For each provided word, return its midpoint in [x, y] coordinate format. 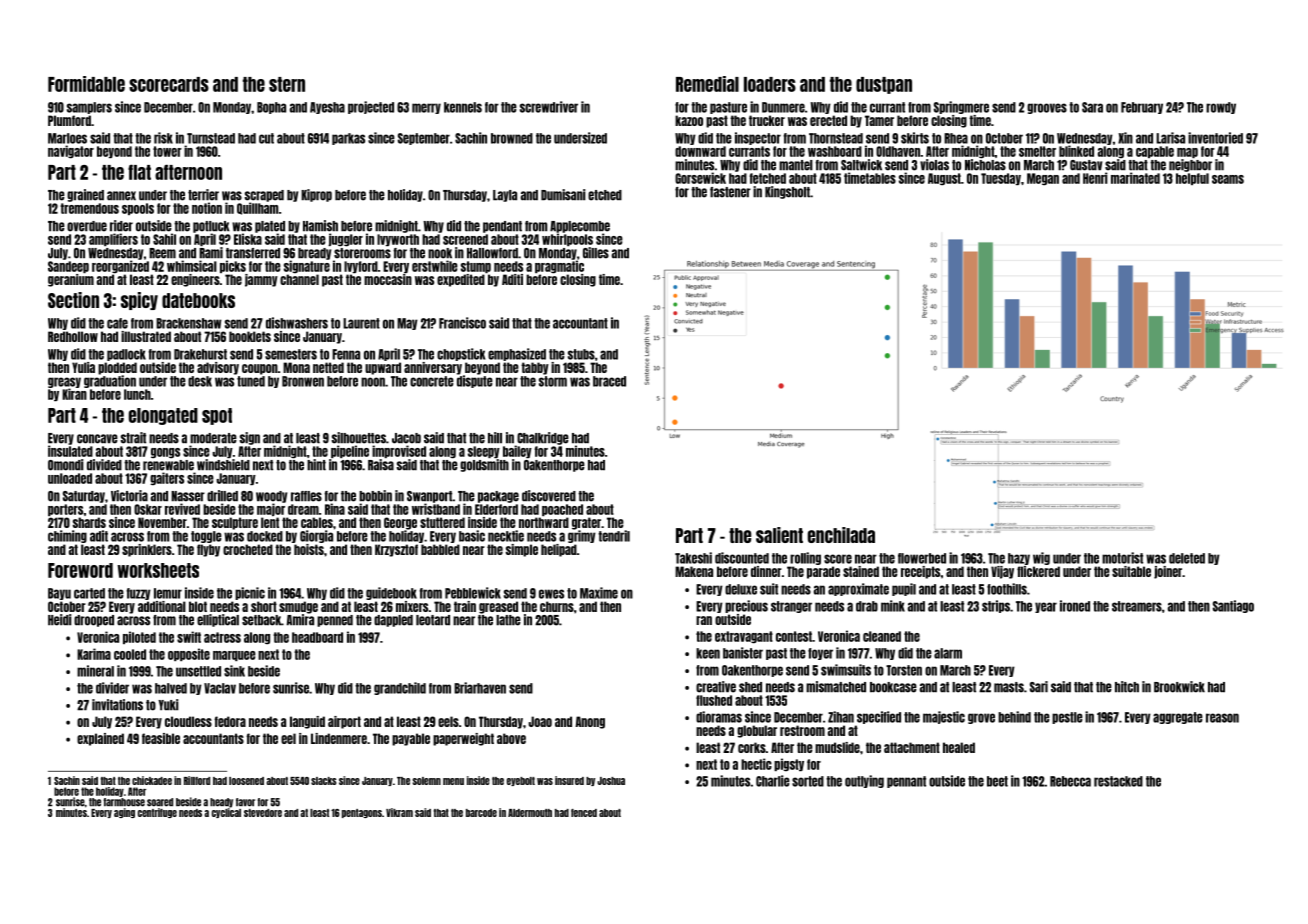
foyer [820, 654]
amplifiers [113, 239]
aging [124, 813]
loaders [770, 84]
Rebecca [1070, 781]
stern [287, 84]
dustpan [884, 85]
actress [222, 637]
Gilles [596, 253]
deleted [1187, 558]
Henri [1095, 178]
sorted [808, 781]
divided [104, 465]
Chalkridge [543, 438]
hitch [1127, 687]
